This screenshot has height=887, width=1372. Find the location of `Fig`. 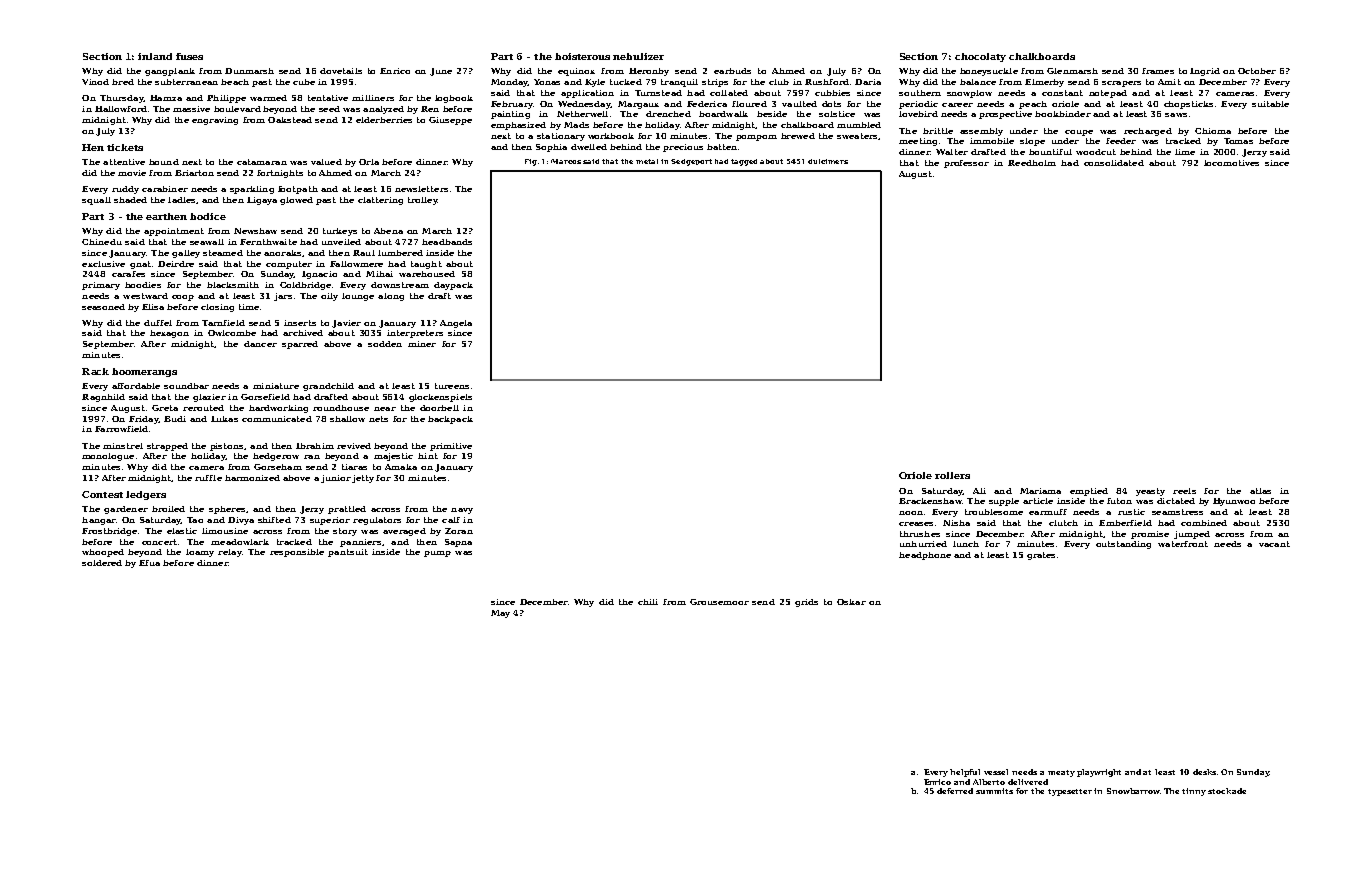

Fig is located at coordinates (531, 162).
